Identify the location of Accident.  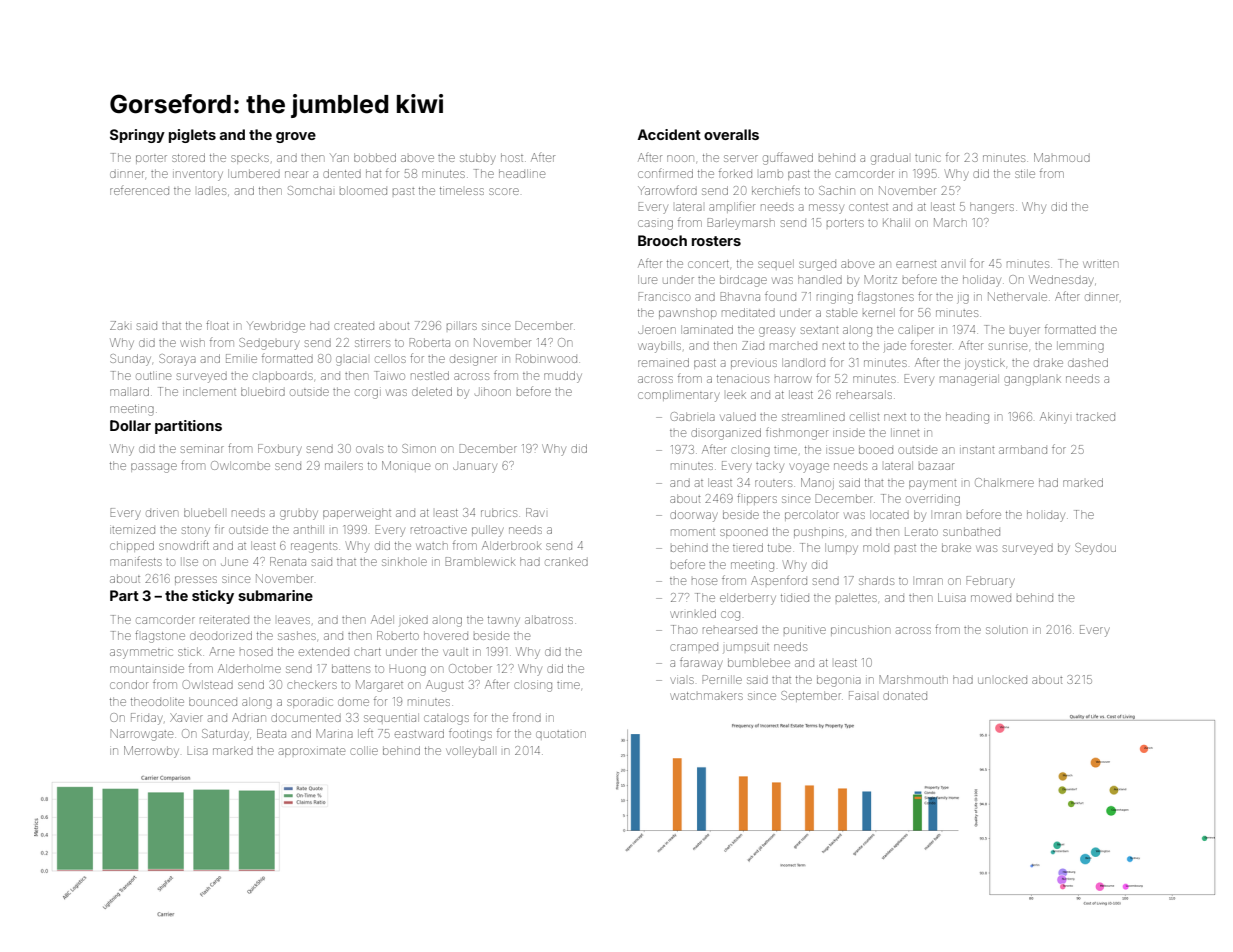
(669, 134).
